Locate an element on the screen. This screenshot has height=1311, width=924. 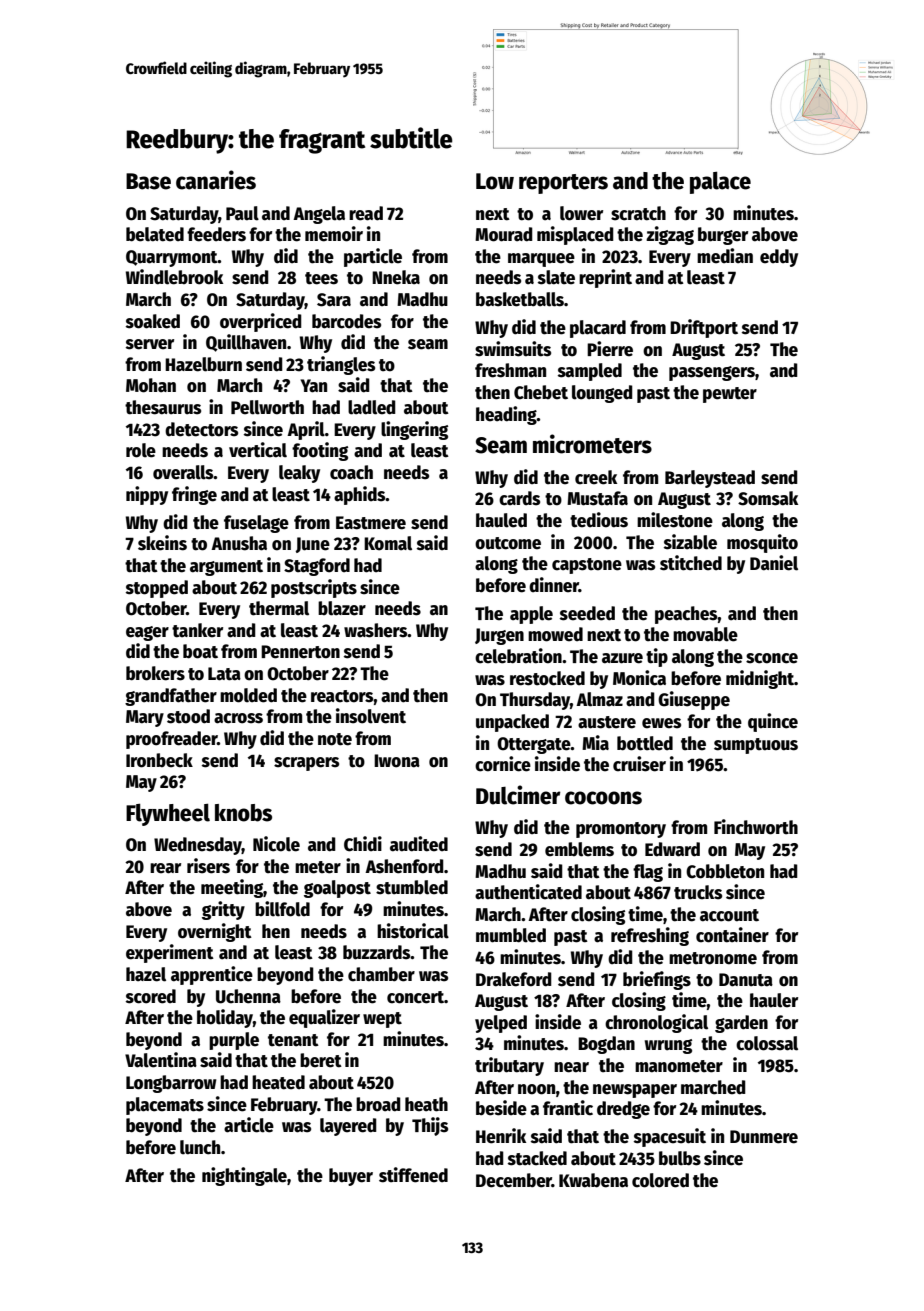
Sara is located at coordinates (334, 300).
